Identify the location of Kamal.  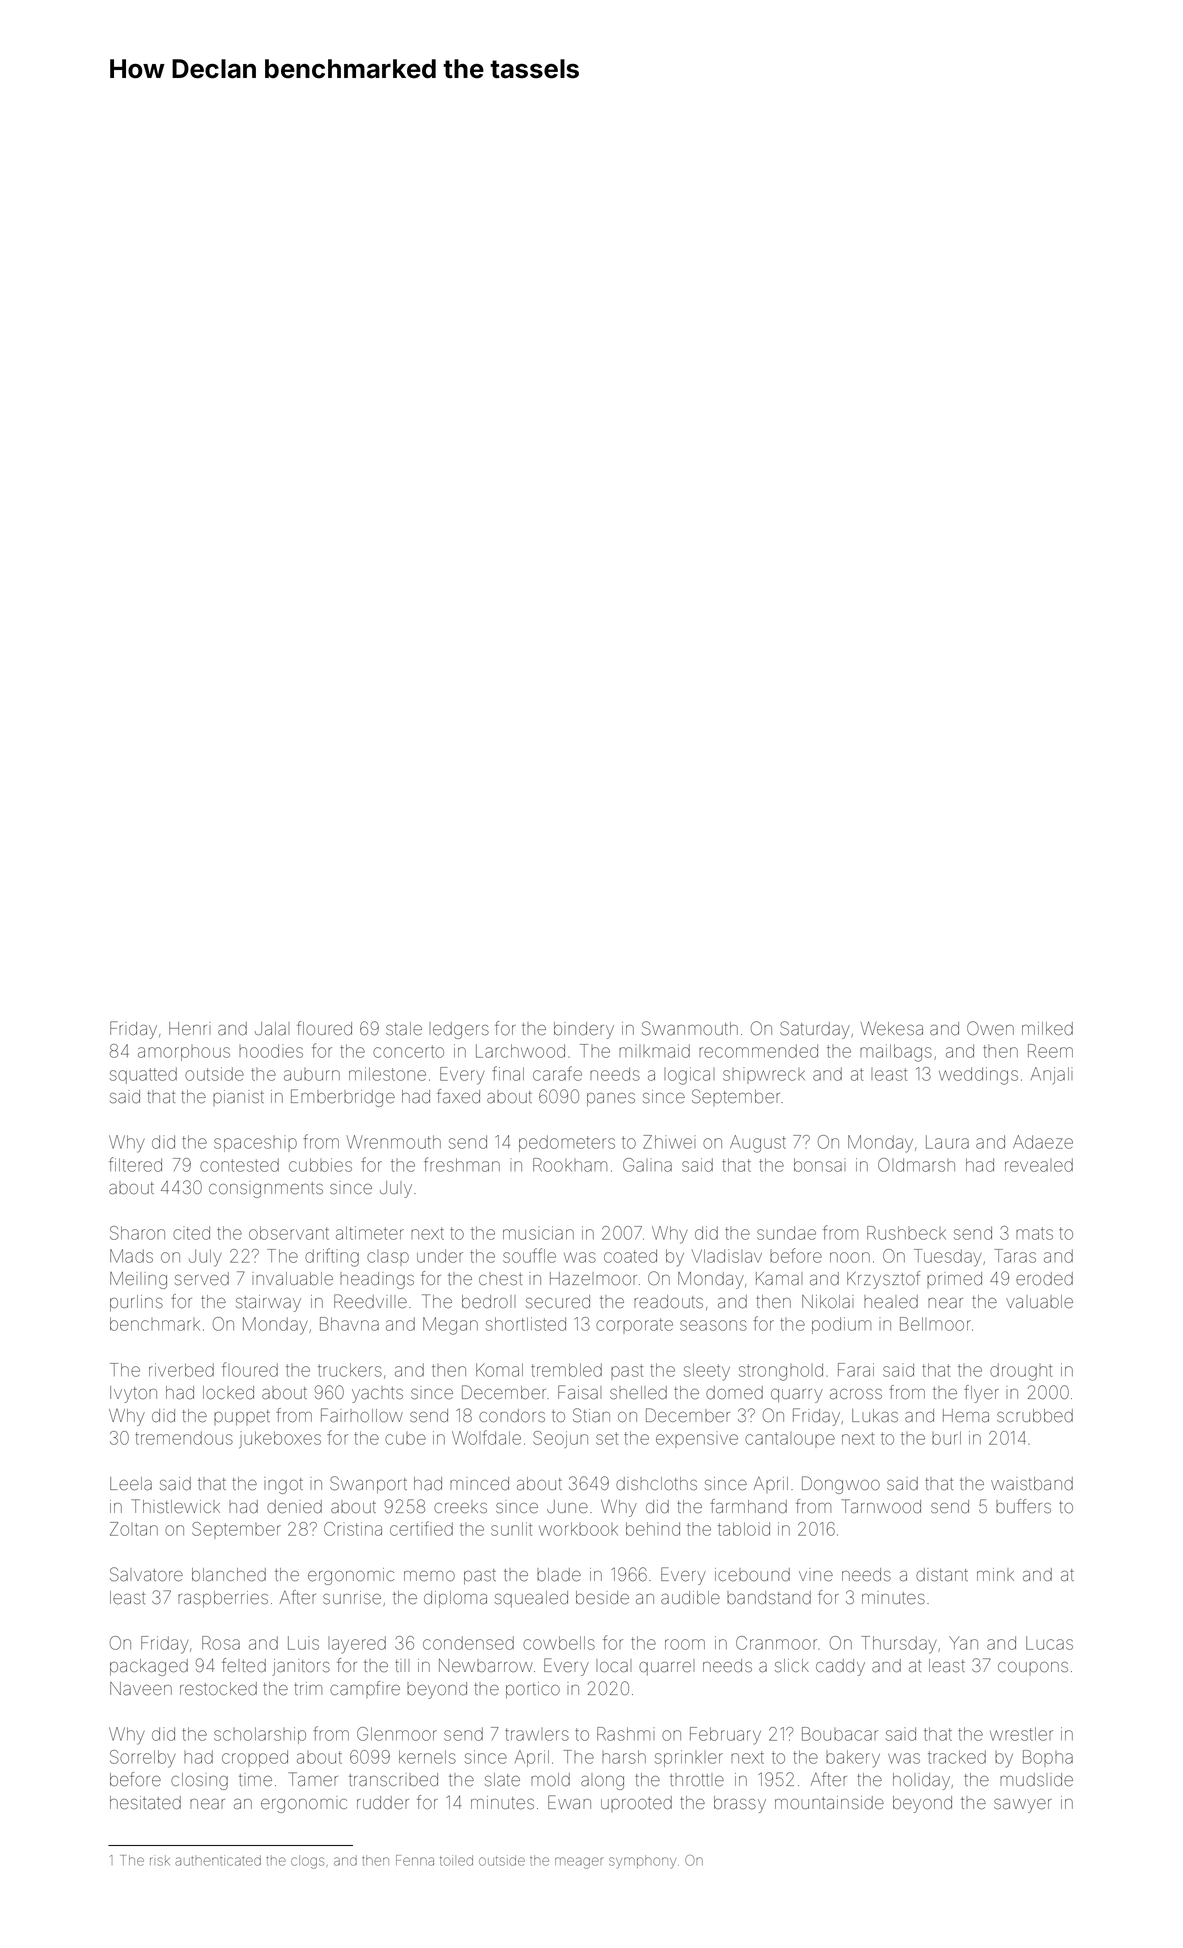
(779, 1278).
